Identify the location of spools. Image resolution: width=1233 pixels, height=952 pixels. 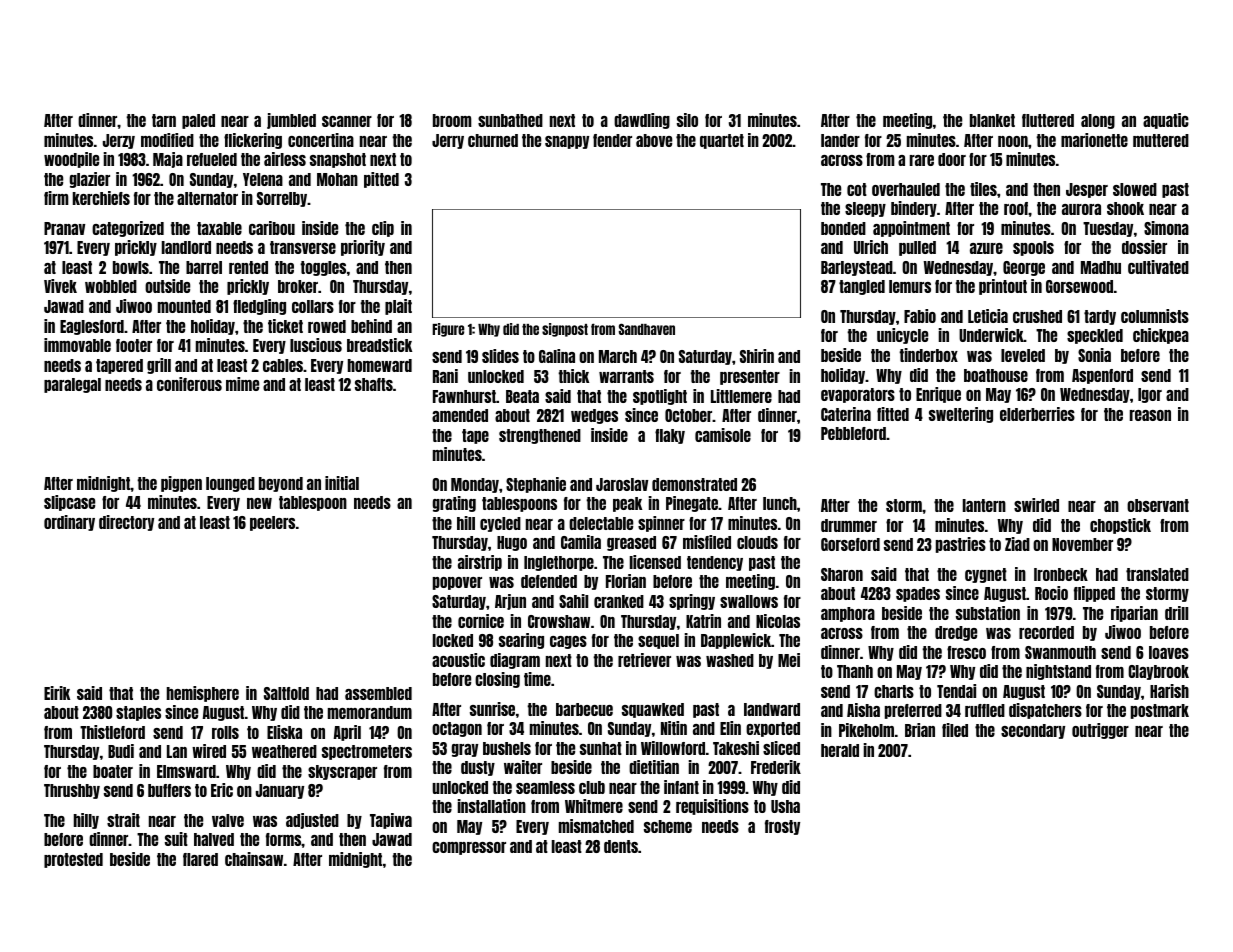
(1033, 248).
